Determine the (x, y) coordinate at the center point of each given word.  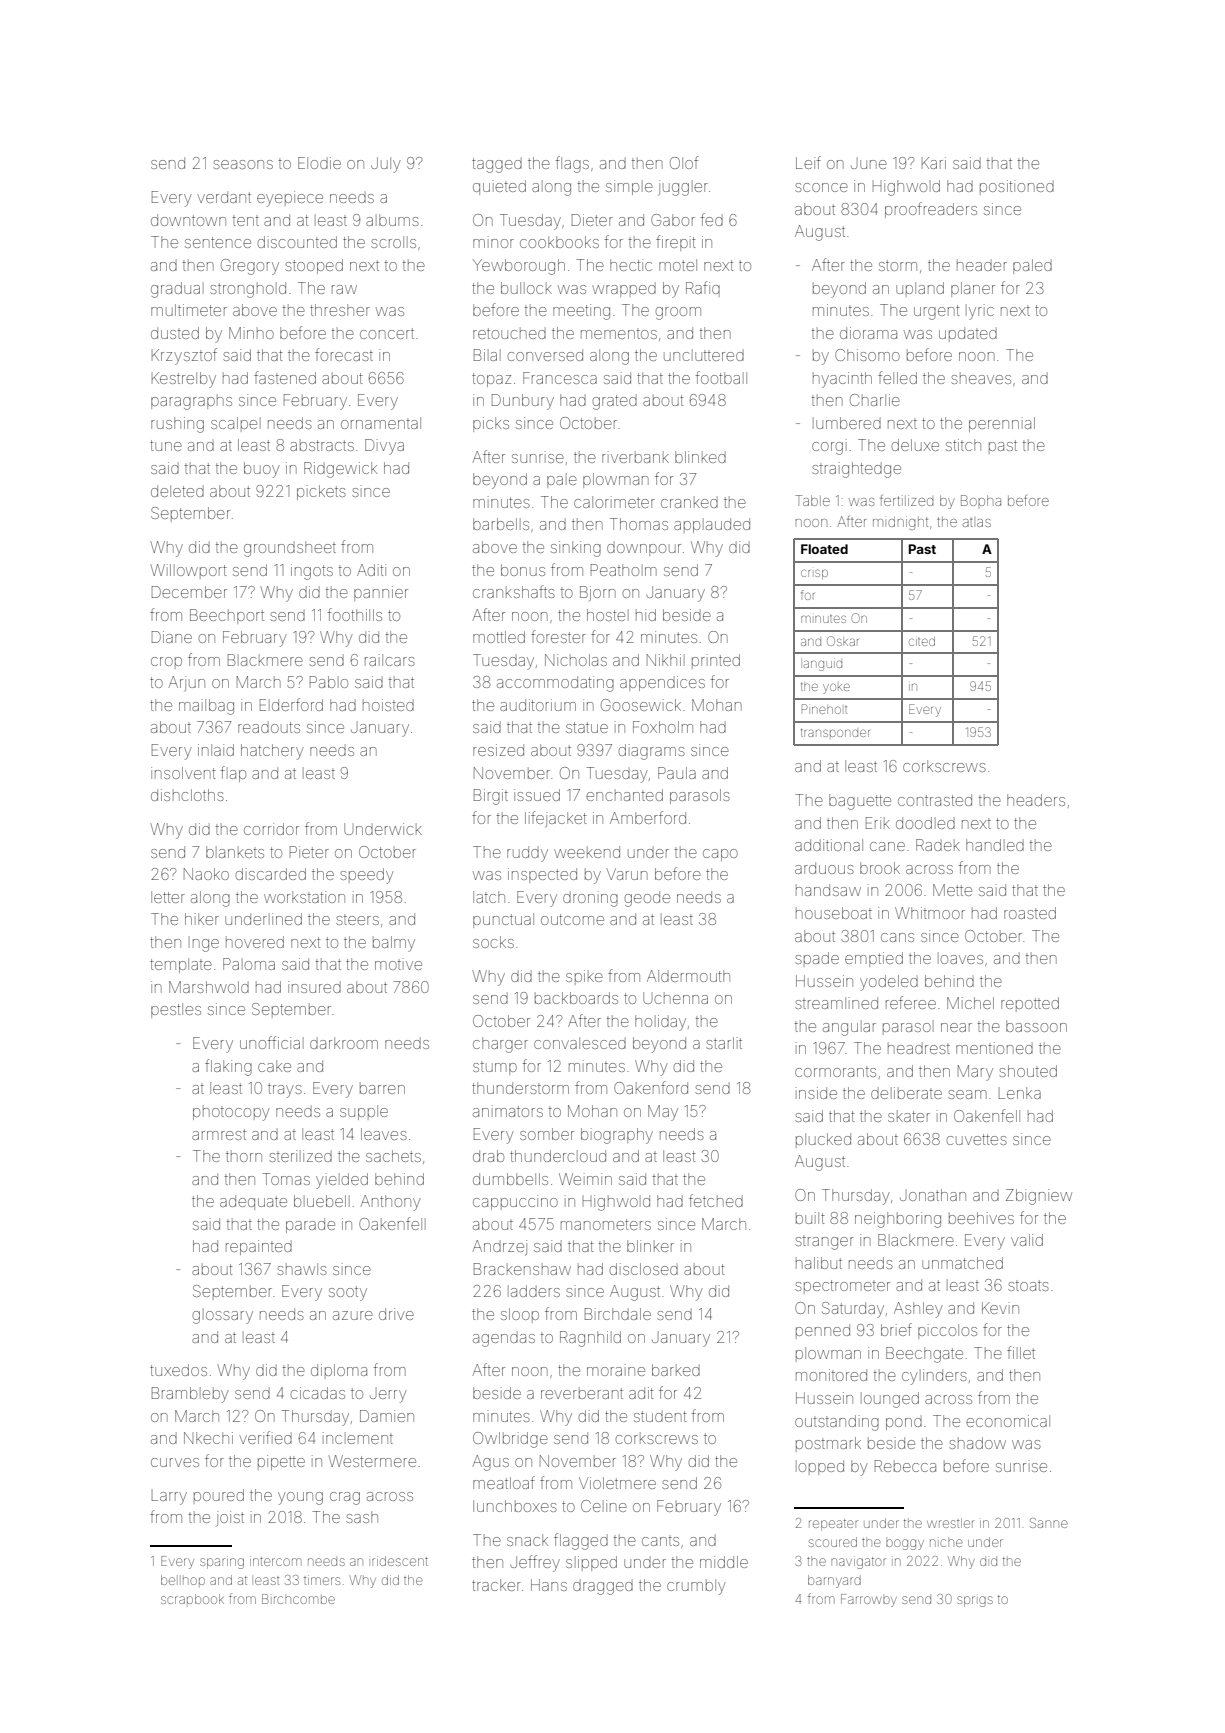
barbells (501, 524)
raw (344, 289)
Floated (824, 549)
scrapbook (192, 1599)
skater (909, 1116)
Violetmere (617, 1483)
